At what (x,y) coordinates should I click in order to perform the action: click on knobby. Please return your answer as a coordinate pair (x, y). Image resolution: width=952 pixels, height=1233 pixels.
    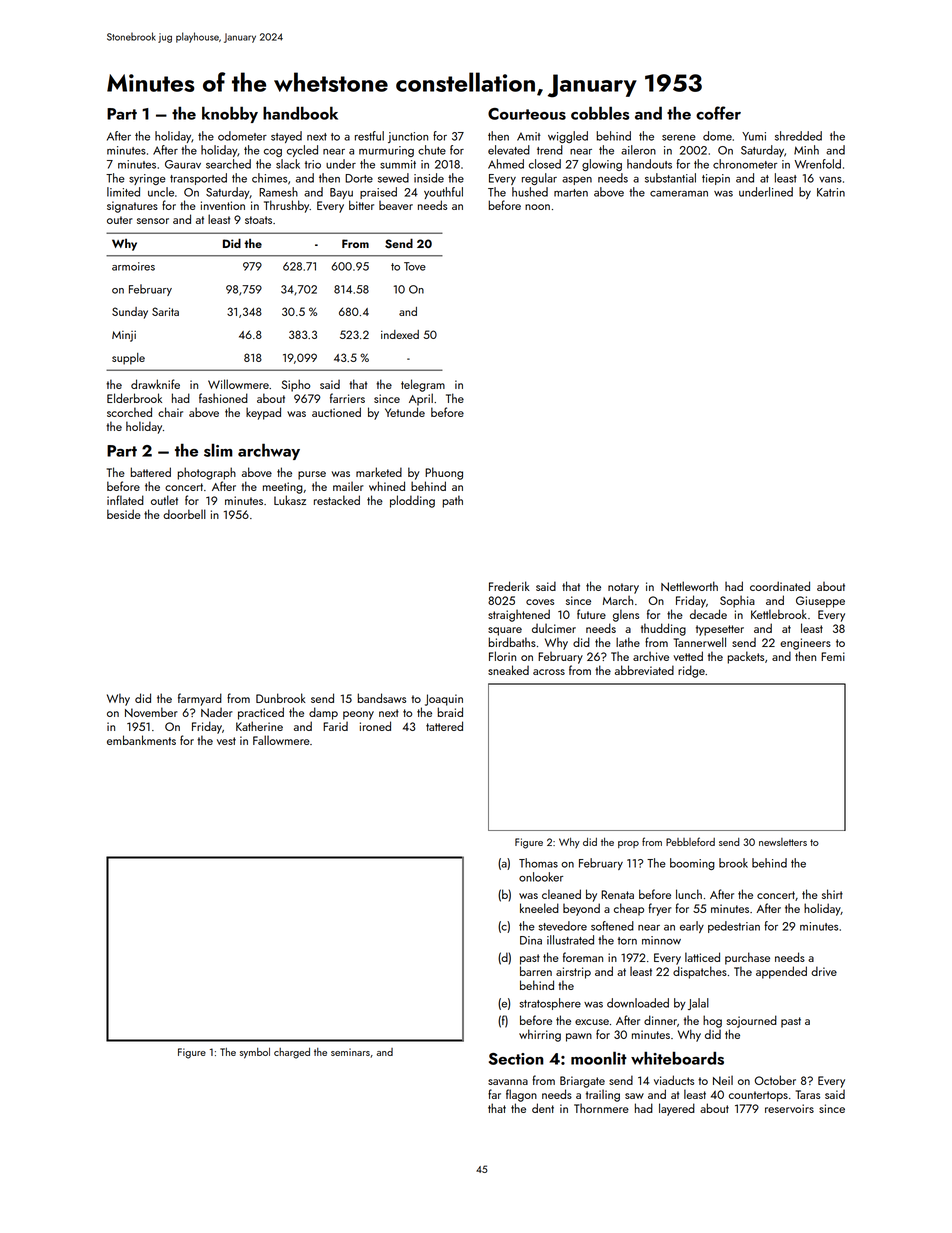
    Looking at the image, I should click on (230, 114).
